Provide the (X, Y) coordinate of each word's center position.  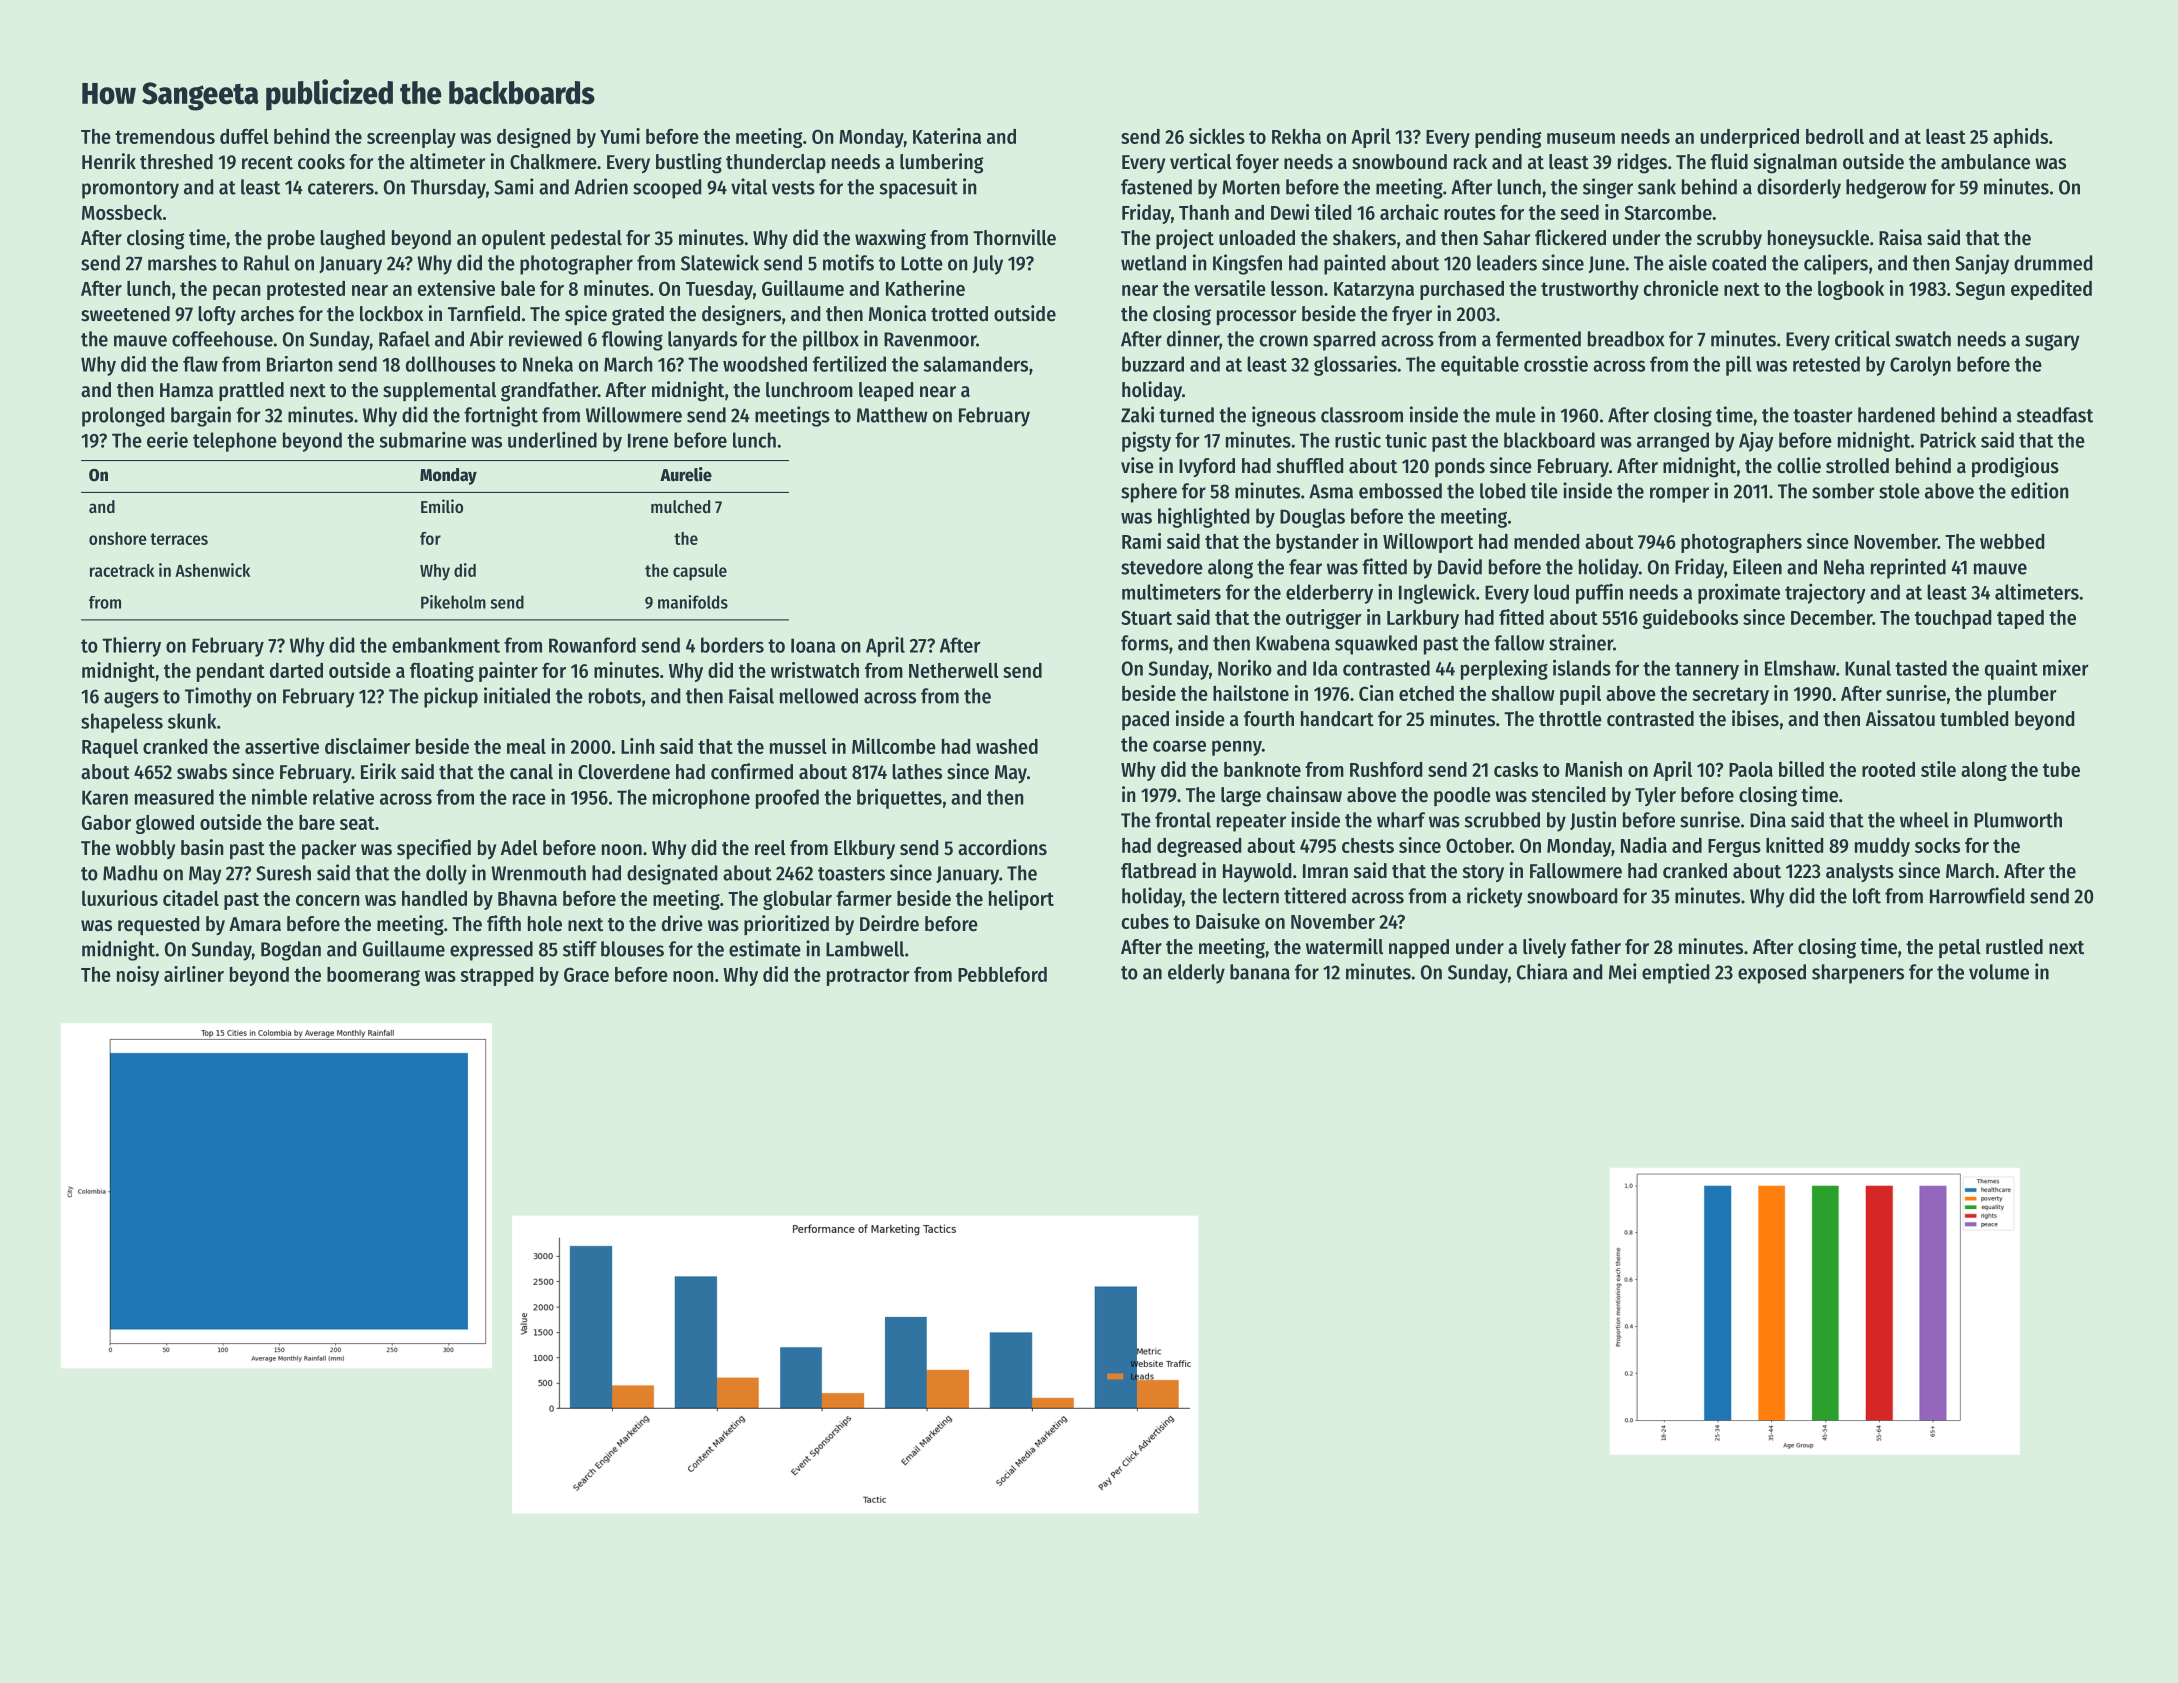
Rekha (1296, 136)
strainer (1581, 642)
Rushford (1386, 769)
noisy (138, 976)
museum (1581, 138)
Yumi (620, 136)
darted (296, 670)
